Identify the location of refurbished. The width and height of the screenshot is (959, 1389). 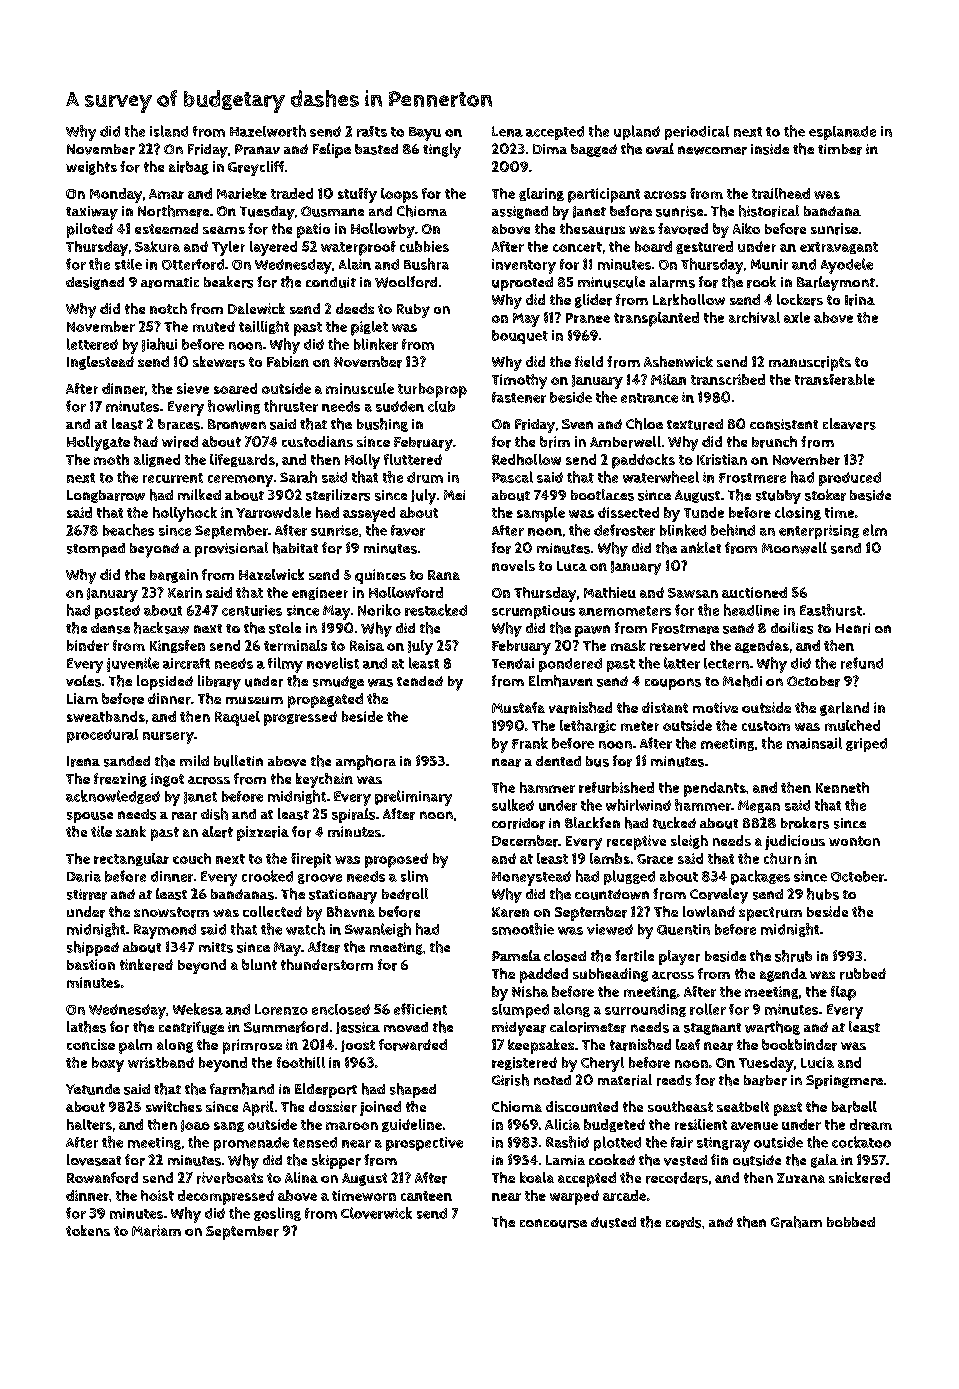
(616, 787).
